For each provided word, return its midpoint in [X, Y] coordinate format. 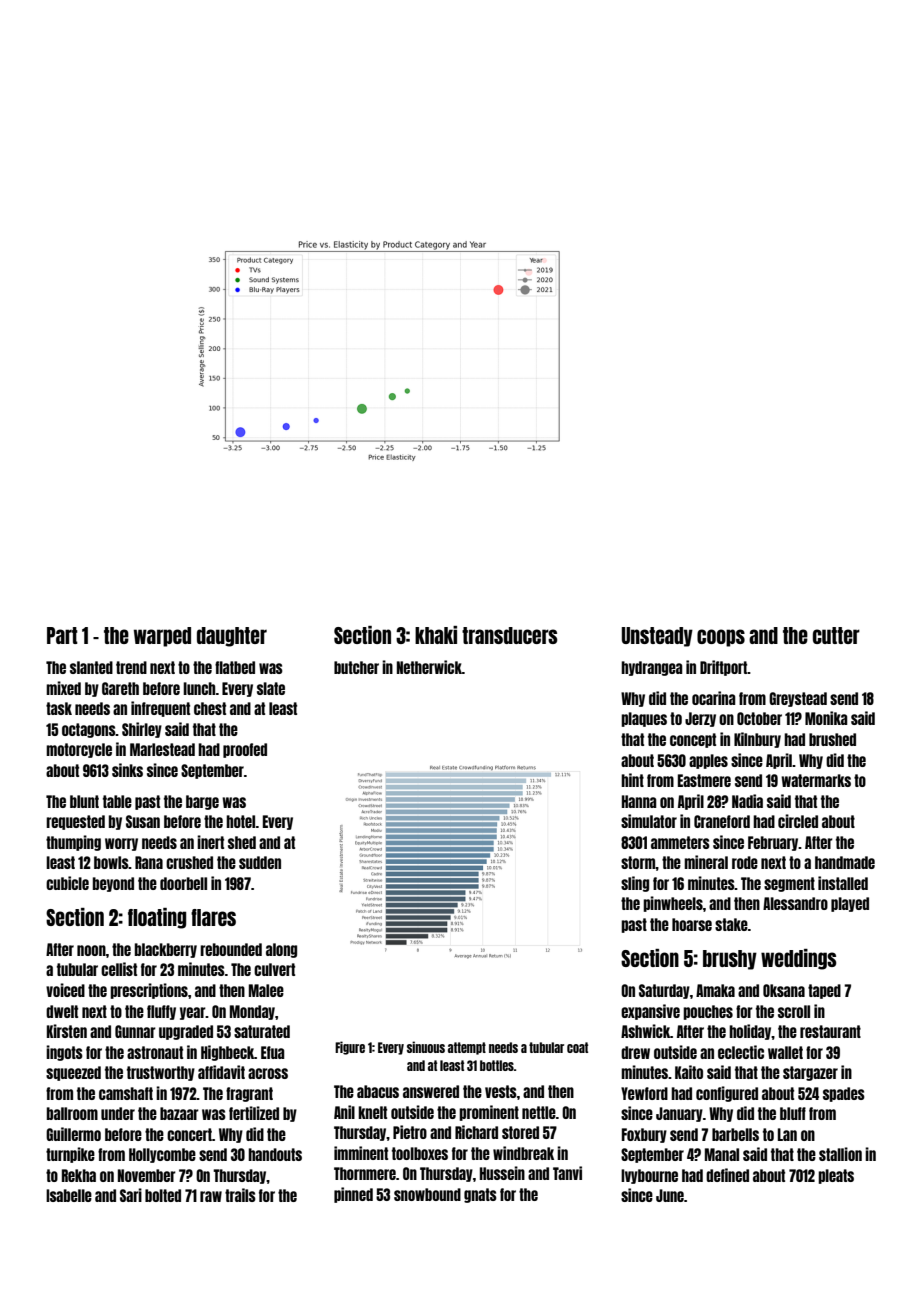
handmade [845, 862]
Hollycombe [162, 1155]
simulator [649, 821]
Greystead [798, 699]
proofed [245, 750]
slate [271, 688]
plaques [644, 719]
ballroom [72, 1113]
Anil [344, 1112]
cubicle [67, 883]
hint [632, 780]
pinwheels [673, 904]
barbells [735, 1134]
